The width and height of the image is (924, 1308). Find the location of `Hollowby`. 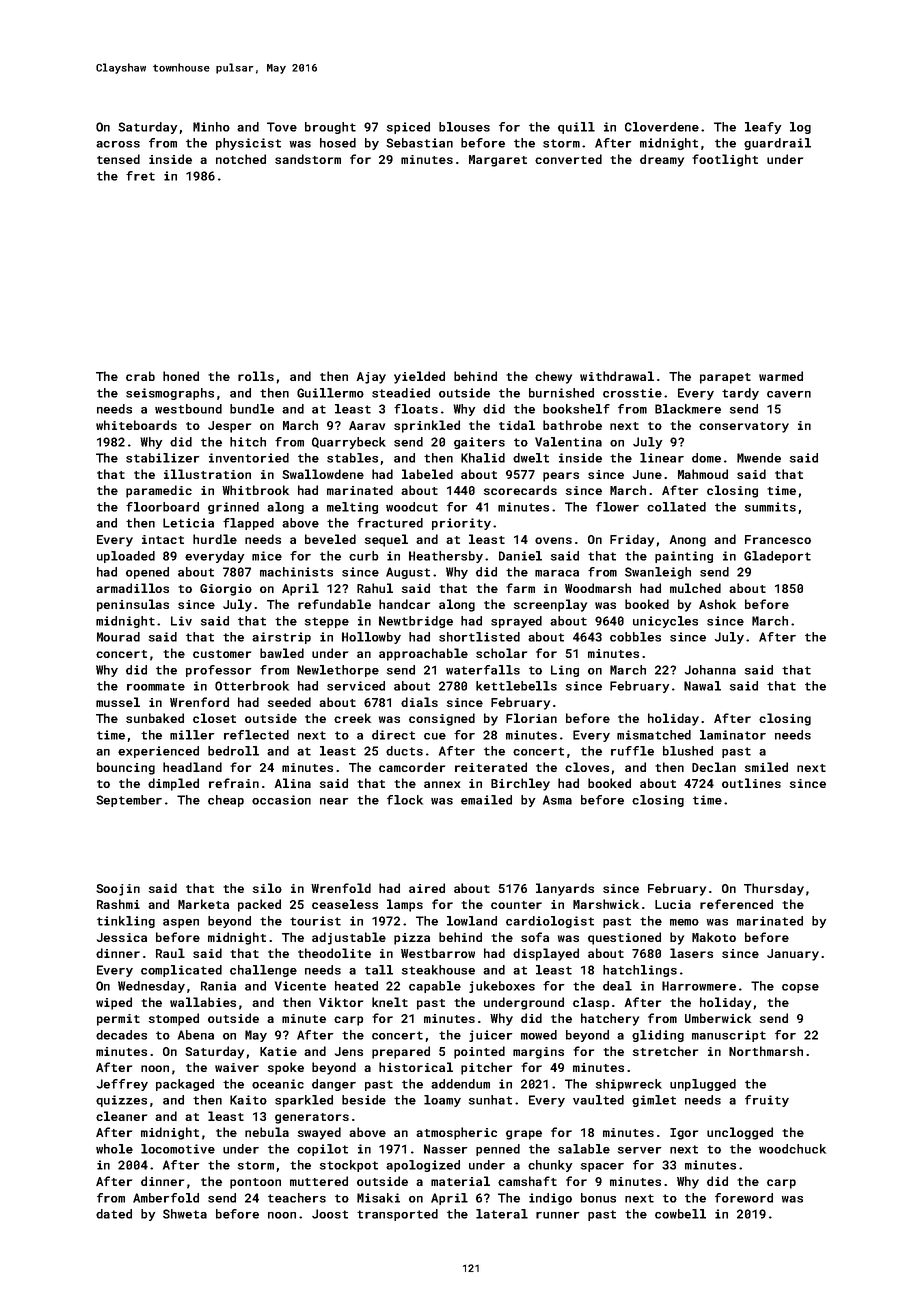

Hollowby is located at coordinates (371, 638).
